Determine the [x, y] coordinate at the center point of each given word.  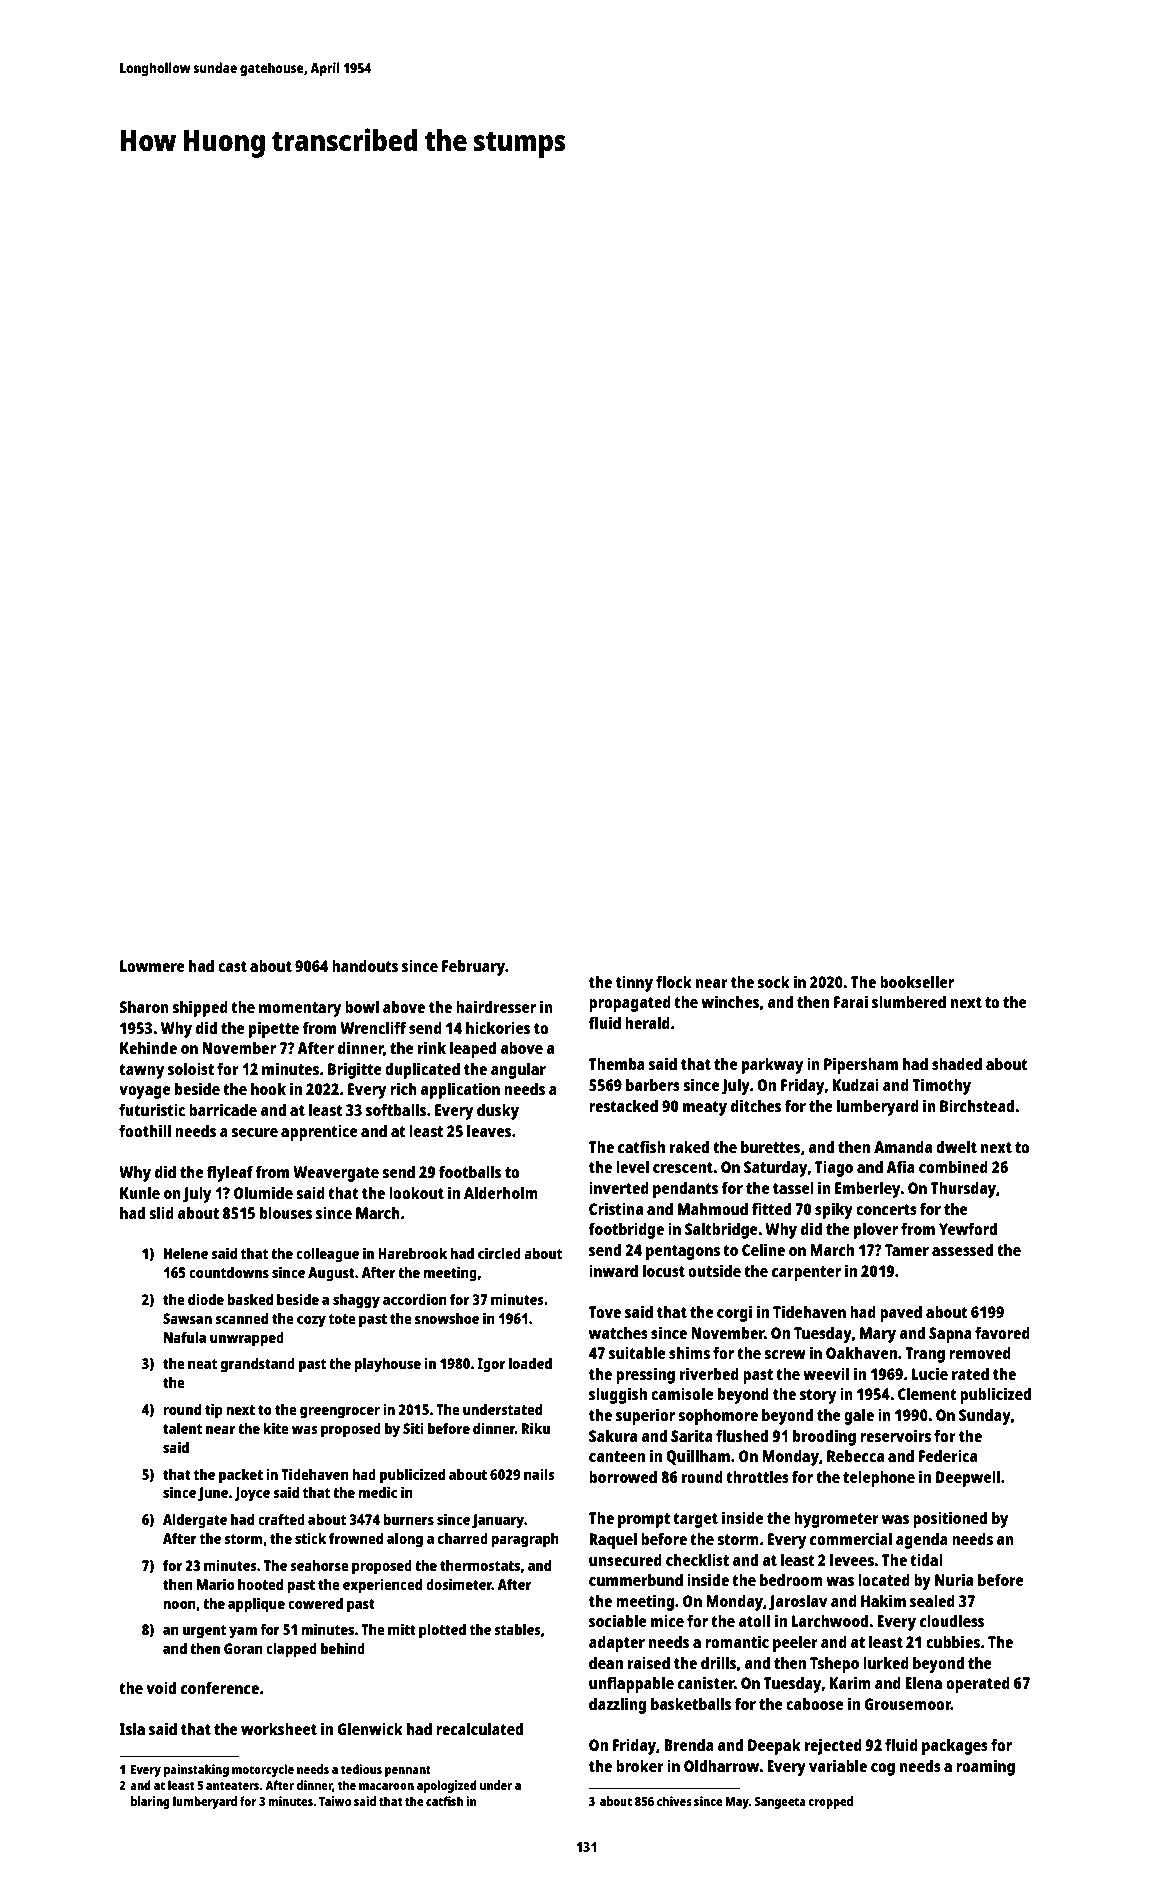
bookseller [917, 981]
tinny [634, 983]
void [161, 1687]
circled [499, 1253]
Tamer [907, 1250]
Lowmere [152, 966]
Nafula [185, 1337]
